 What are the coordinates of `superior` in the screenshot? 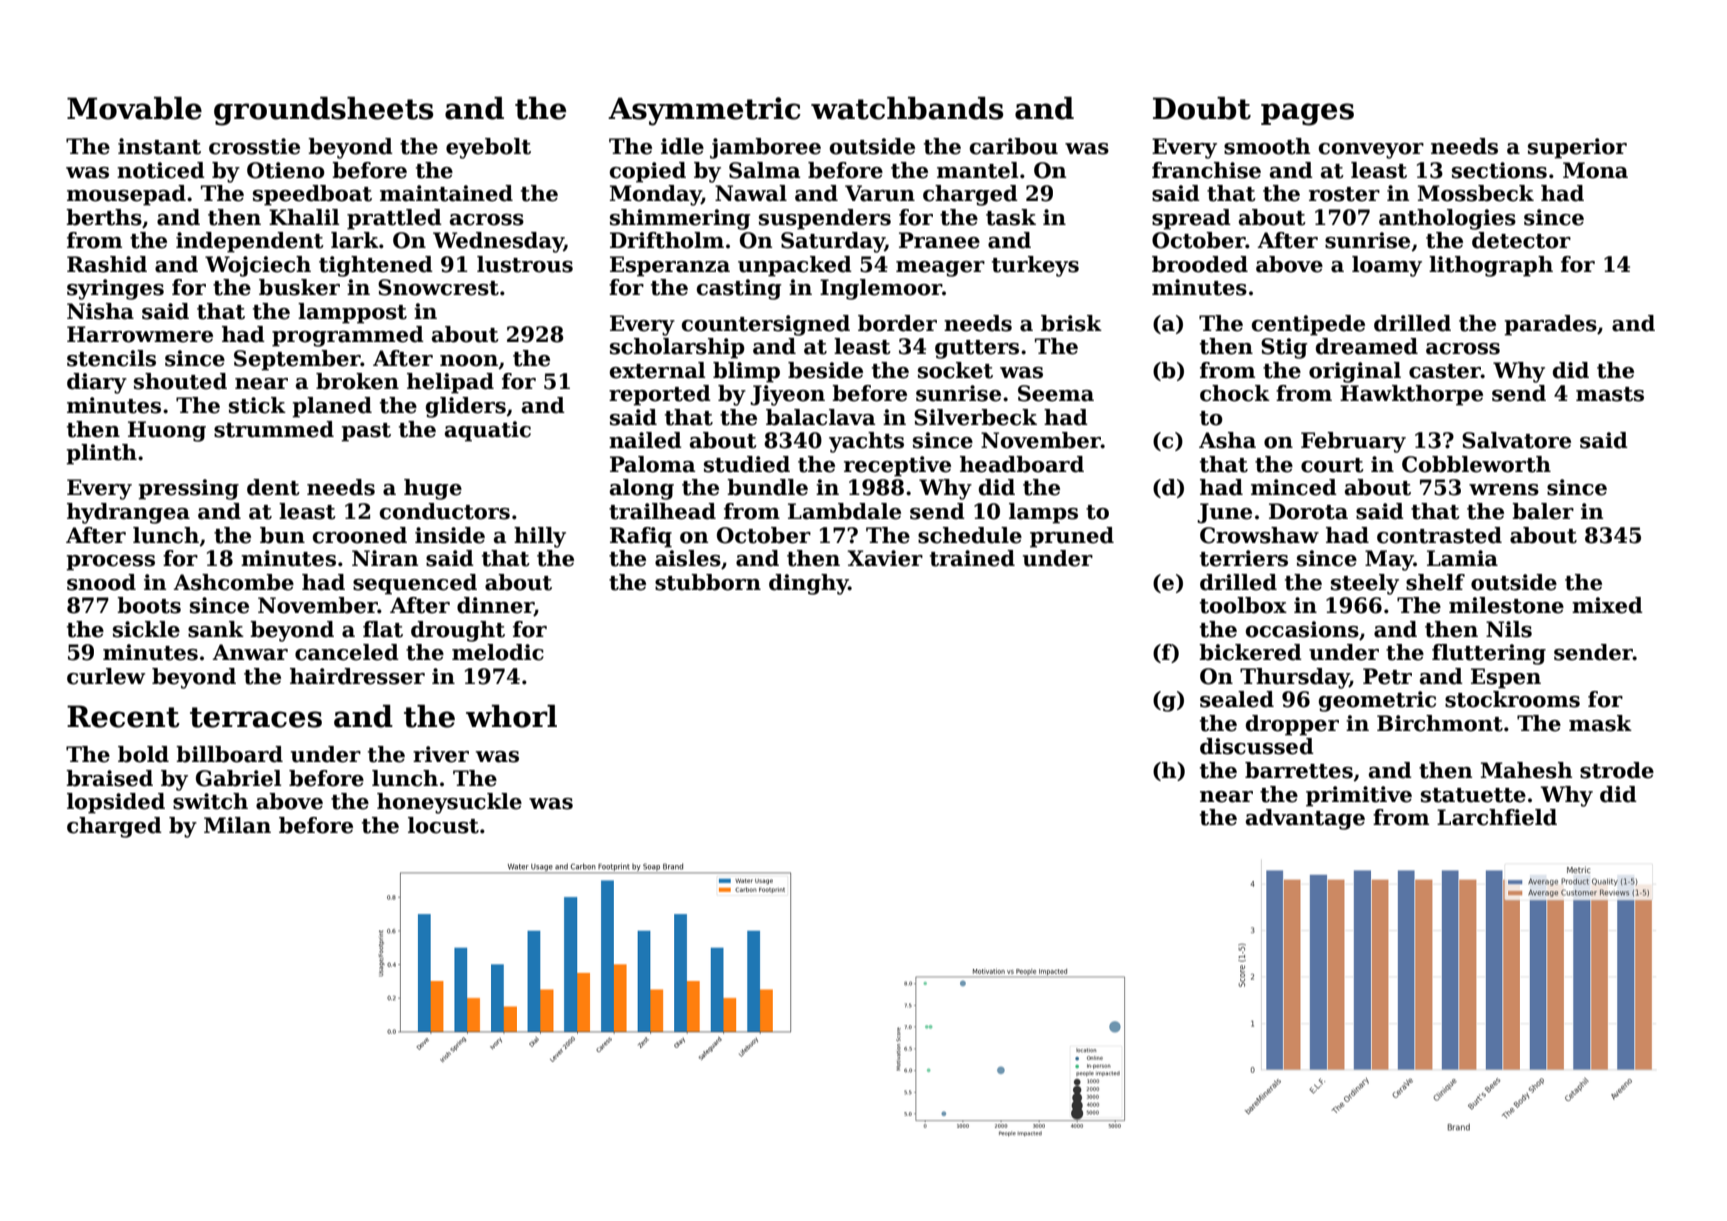 It's located at (1577, 148).
